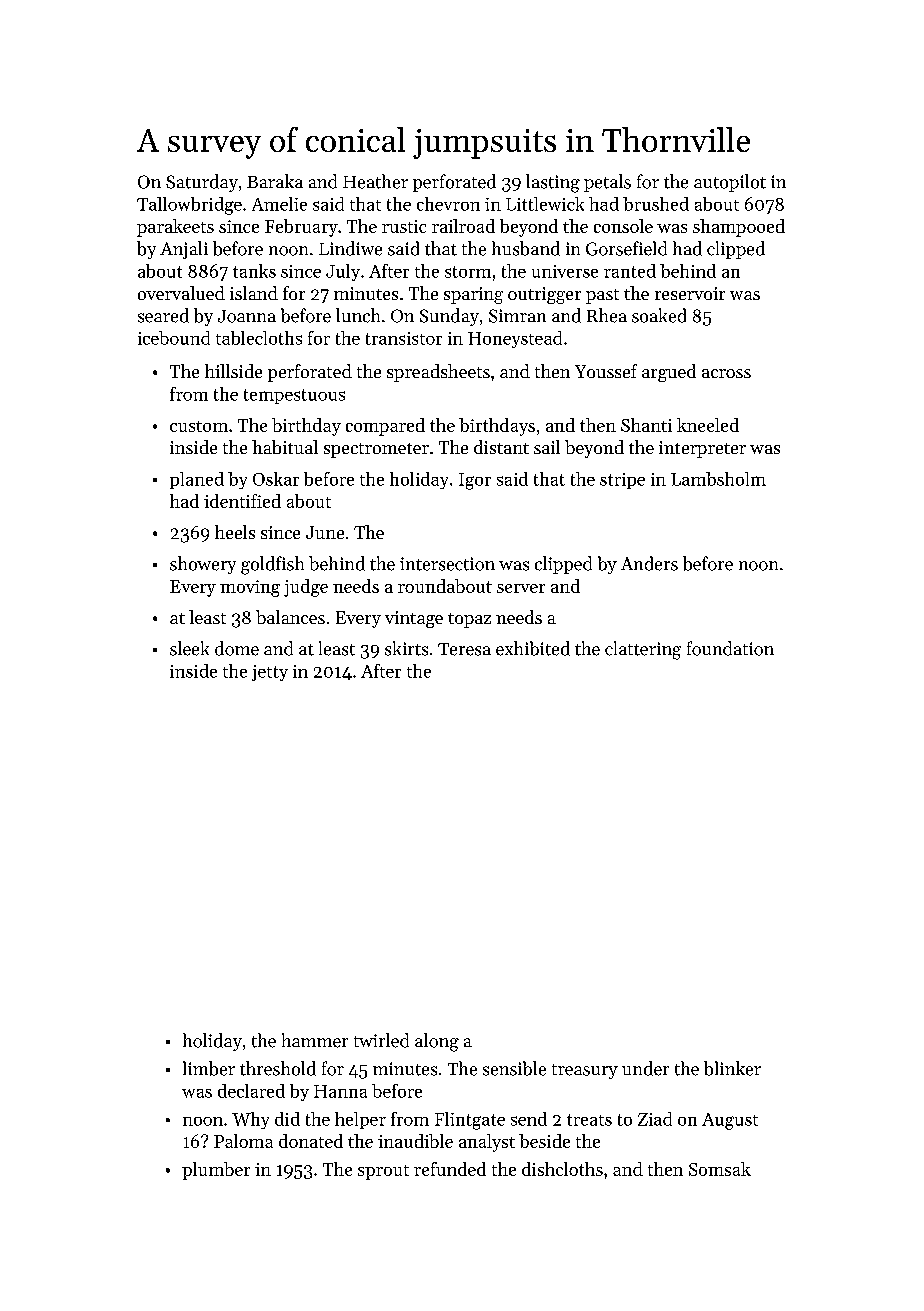 This screenshot has height=1311, width=924. I want to click on jetty, so click(270, 673).
